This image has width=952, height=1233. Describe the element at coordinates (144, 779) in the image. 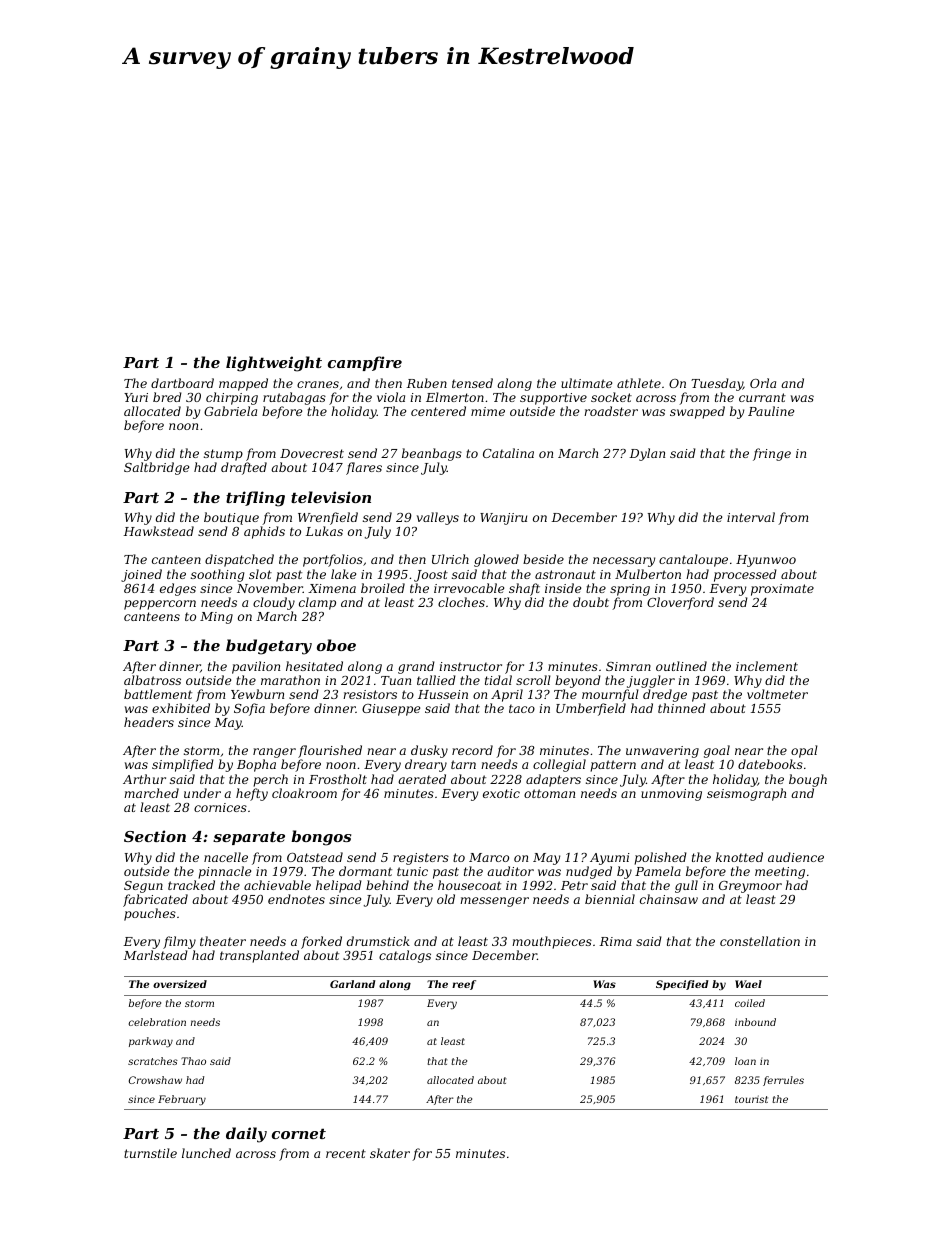

I see `Arthur` at that location.
